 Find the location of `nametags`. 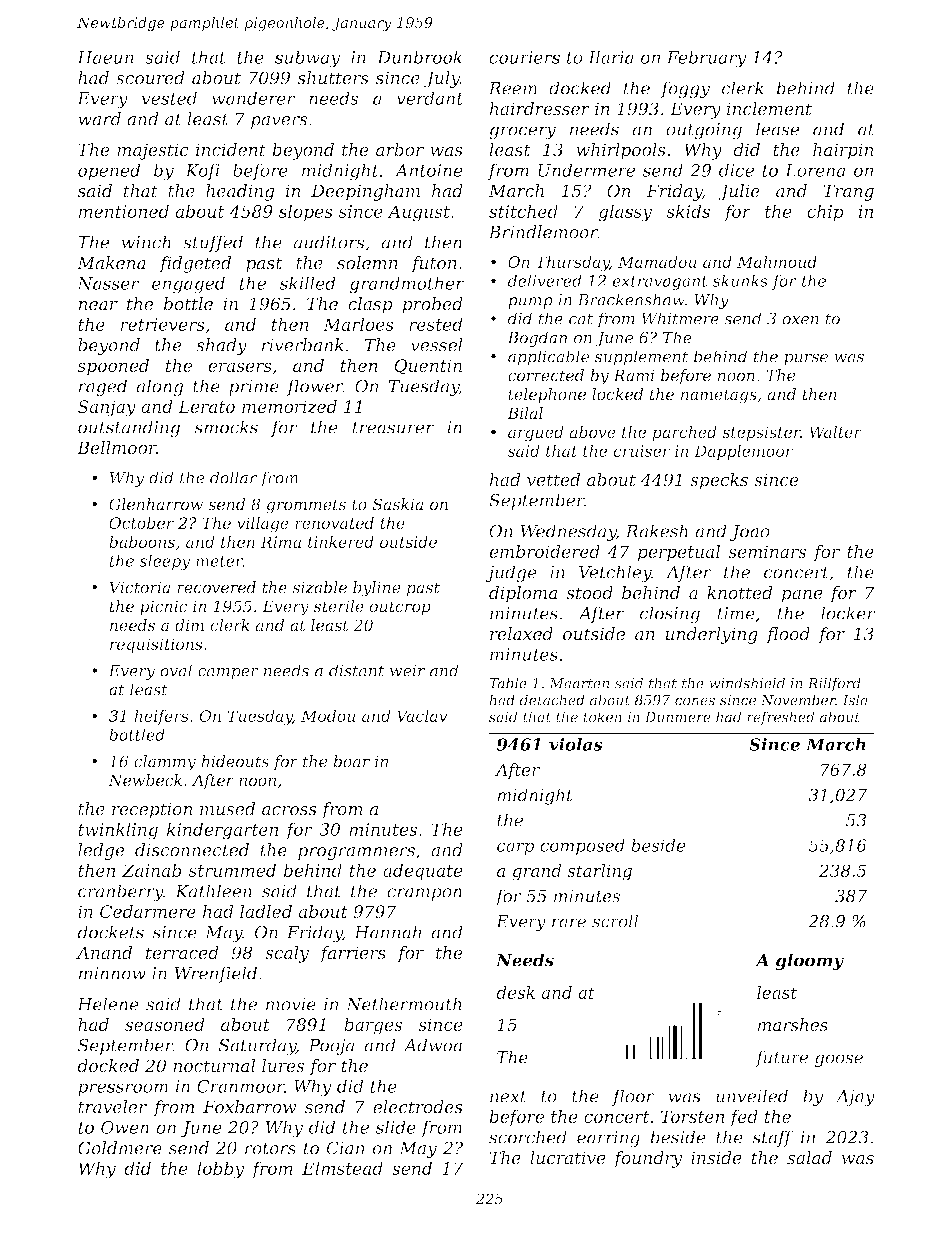

nametags is located at coordinates (719, 396).
